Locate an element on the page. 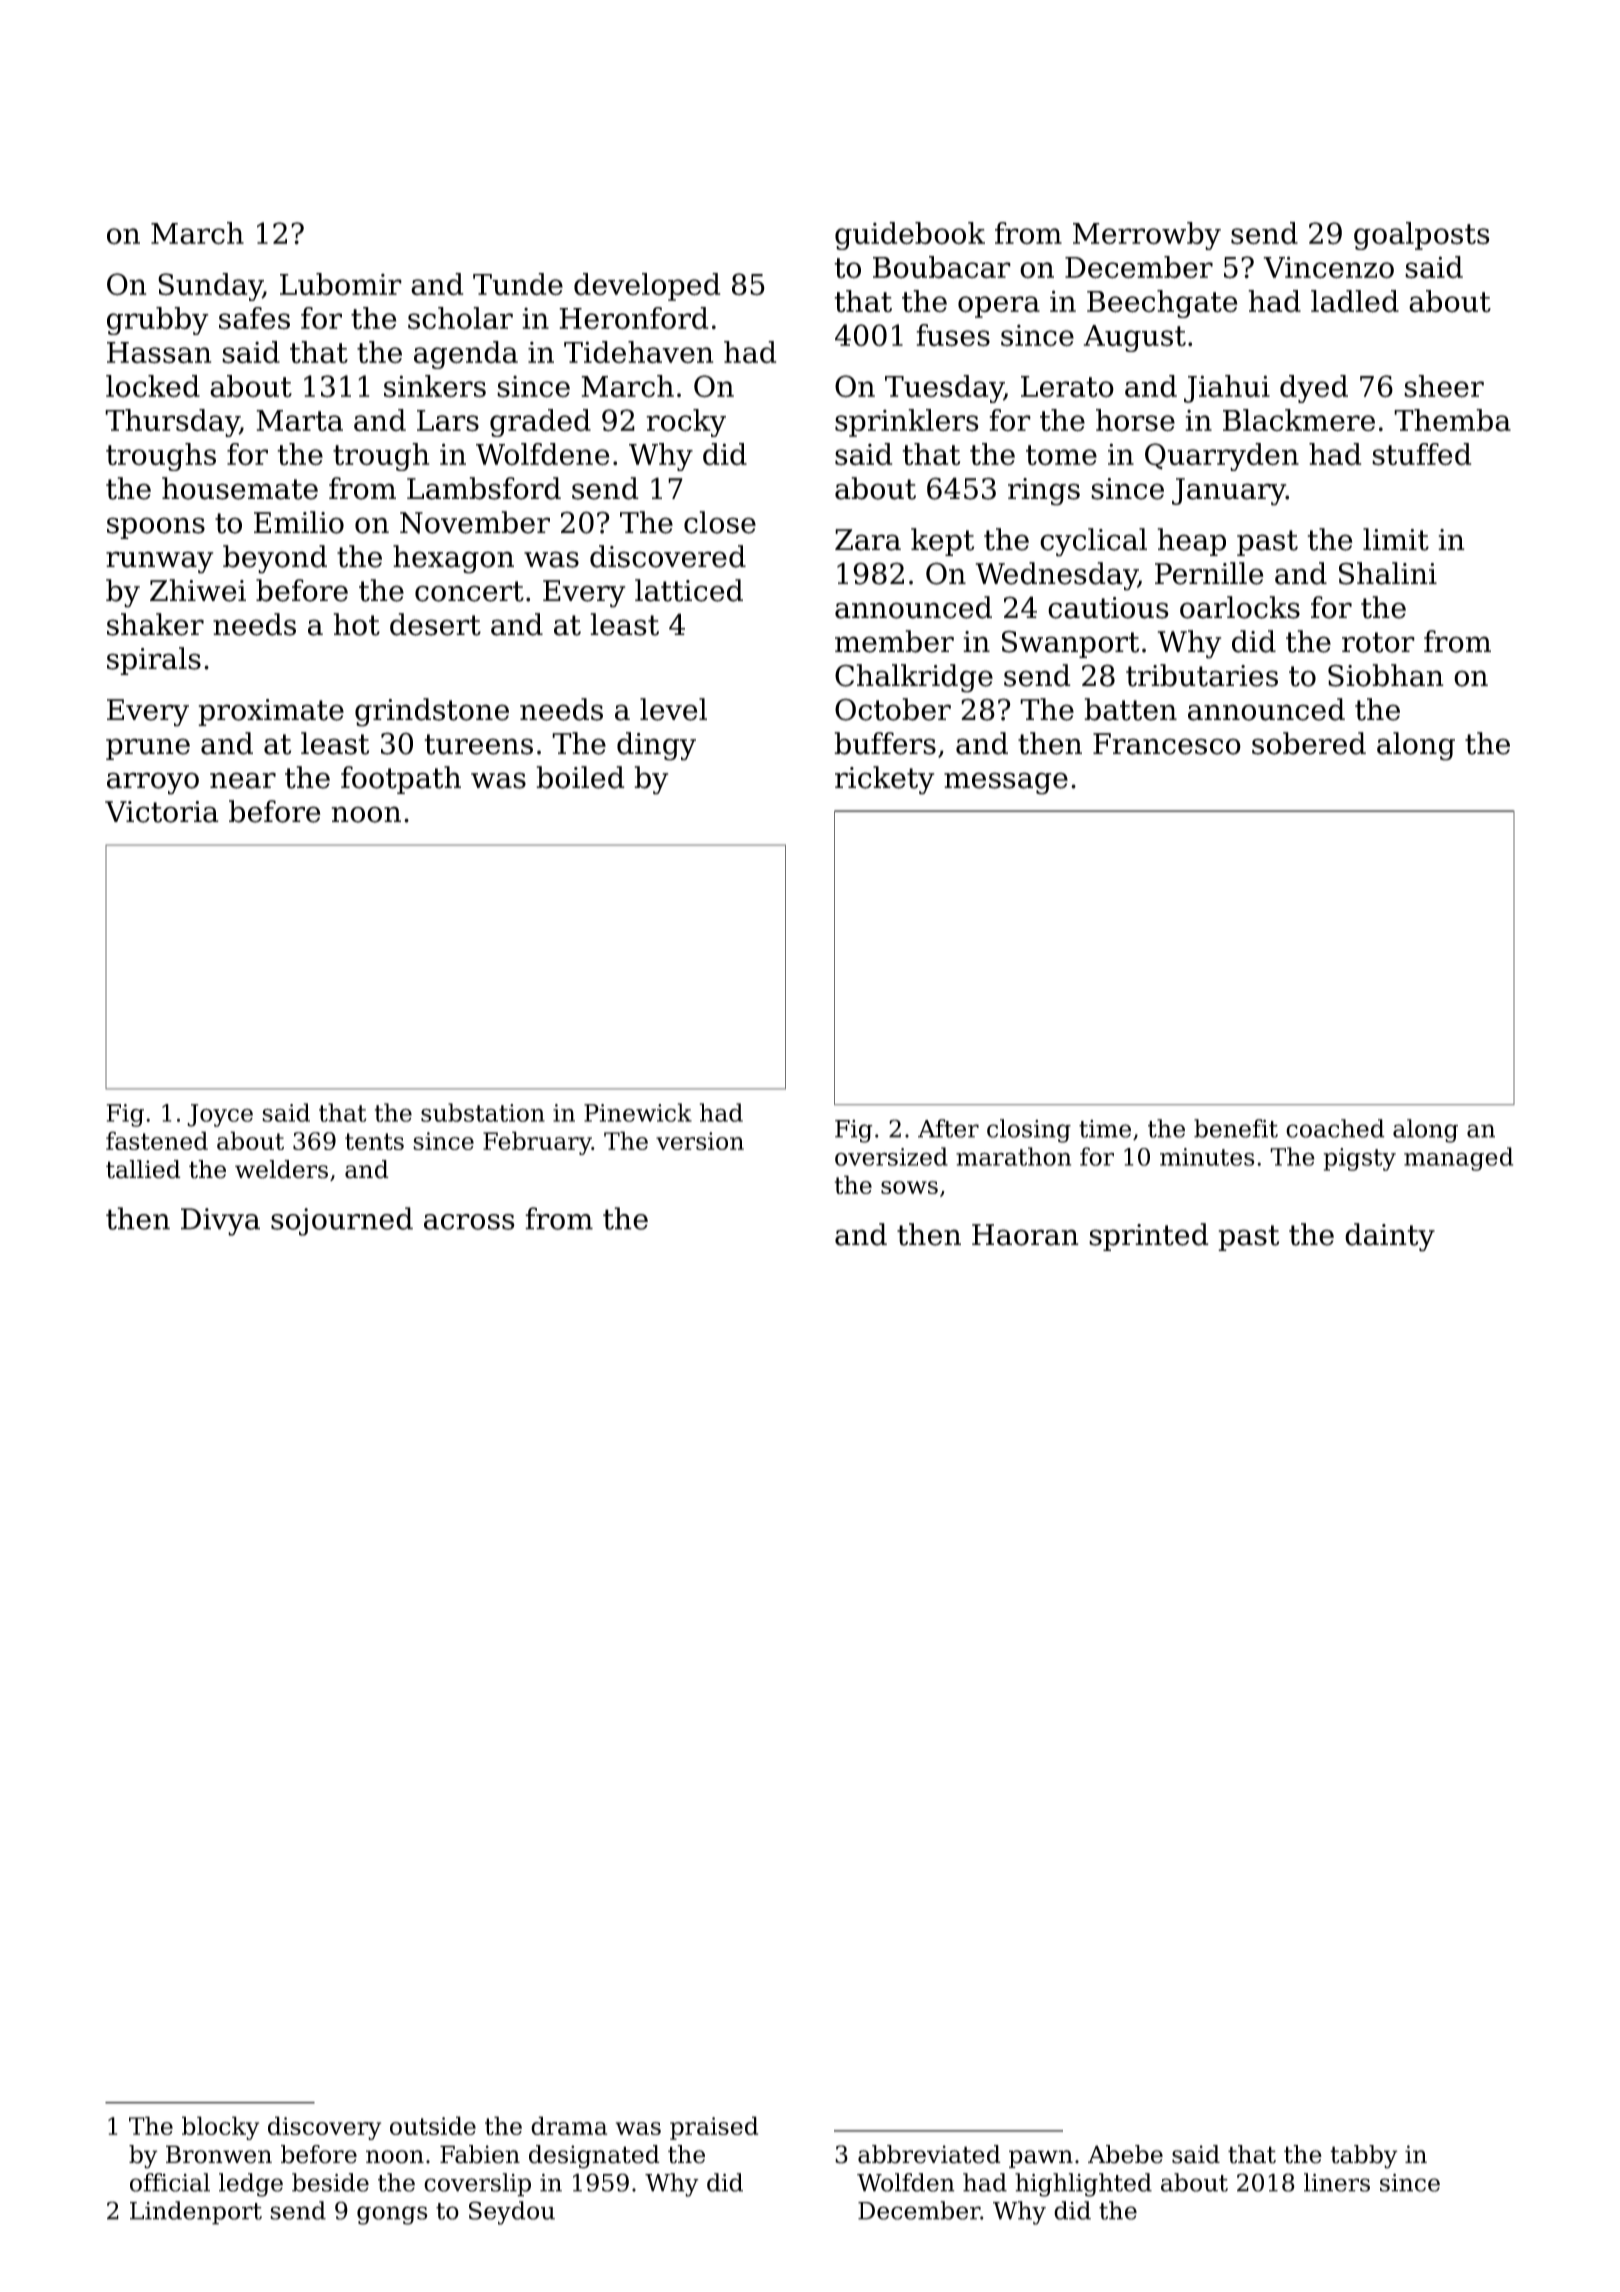  Zara is located at coordinates (868, 540).
